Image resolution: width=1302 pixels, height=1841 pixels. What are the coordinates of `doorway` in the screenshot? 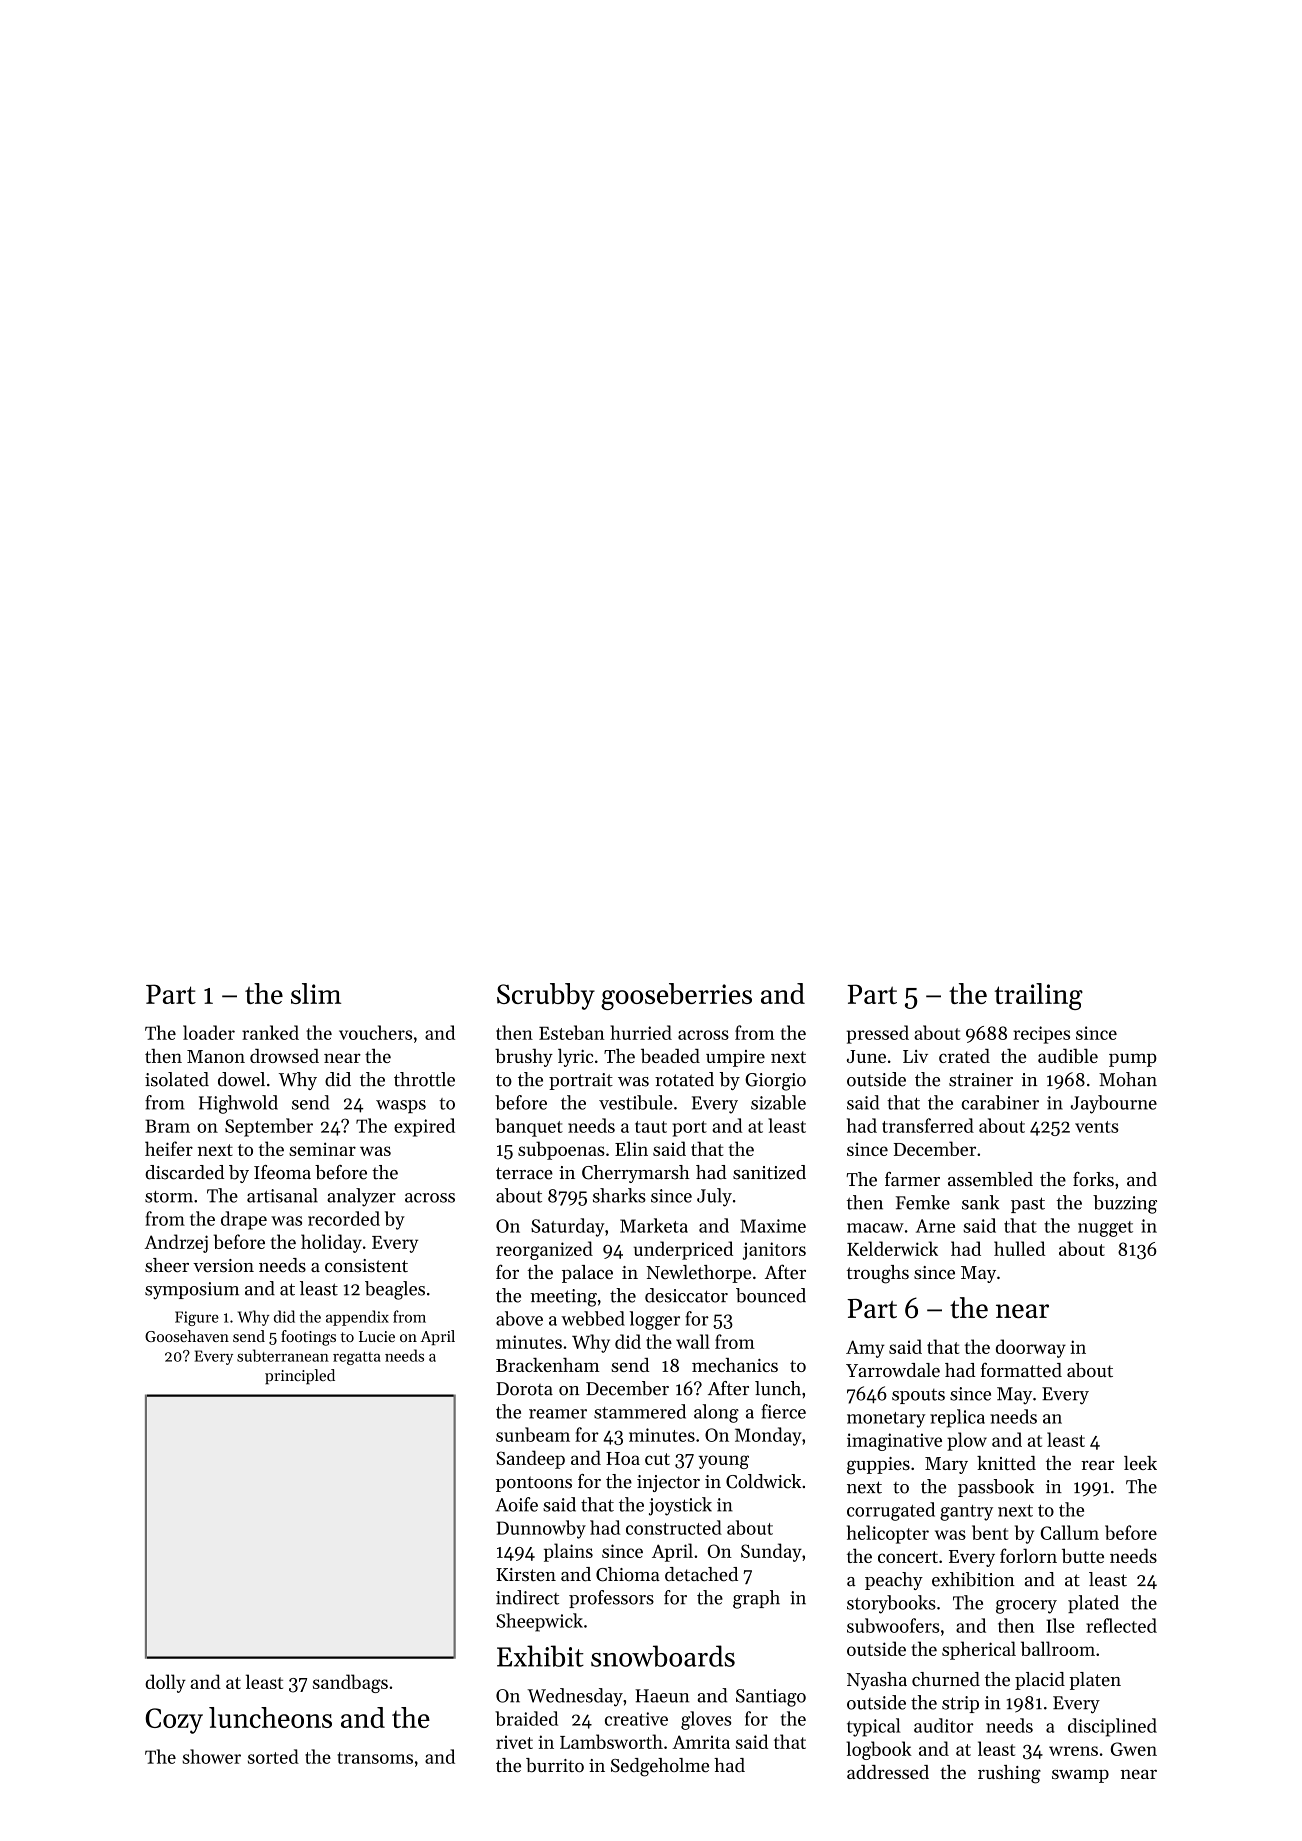 It's located at (1031, 1348).
